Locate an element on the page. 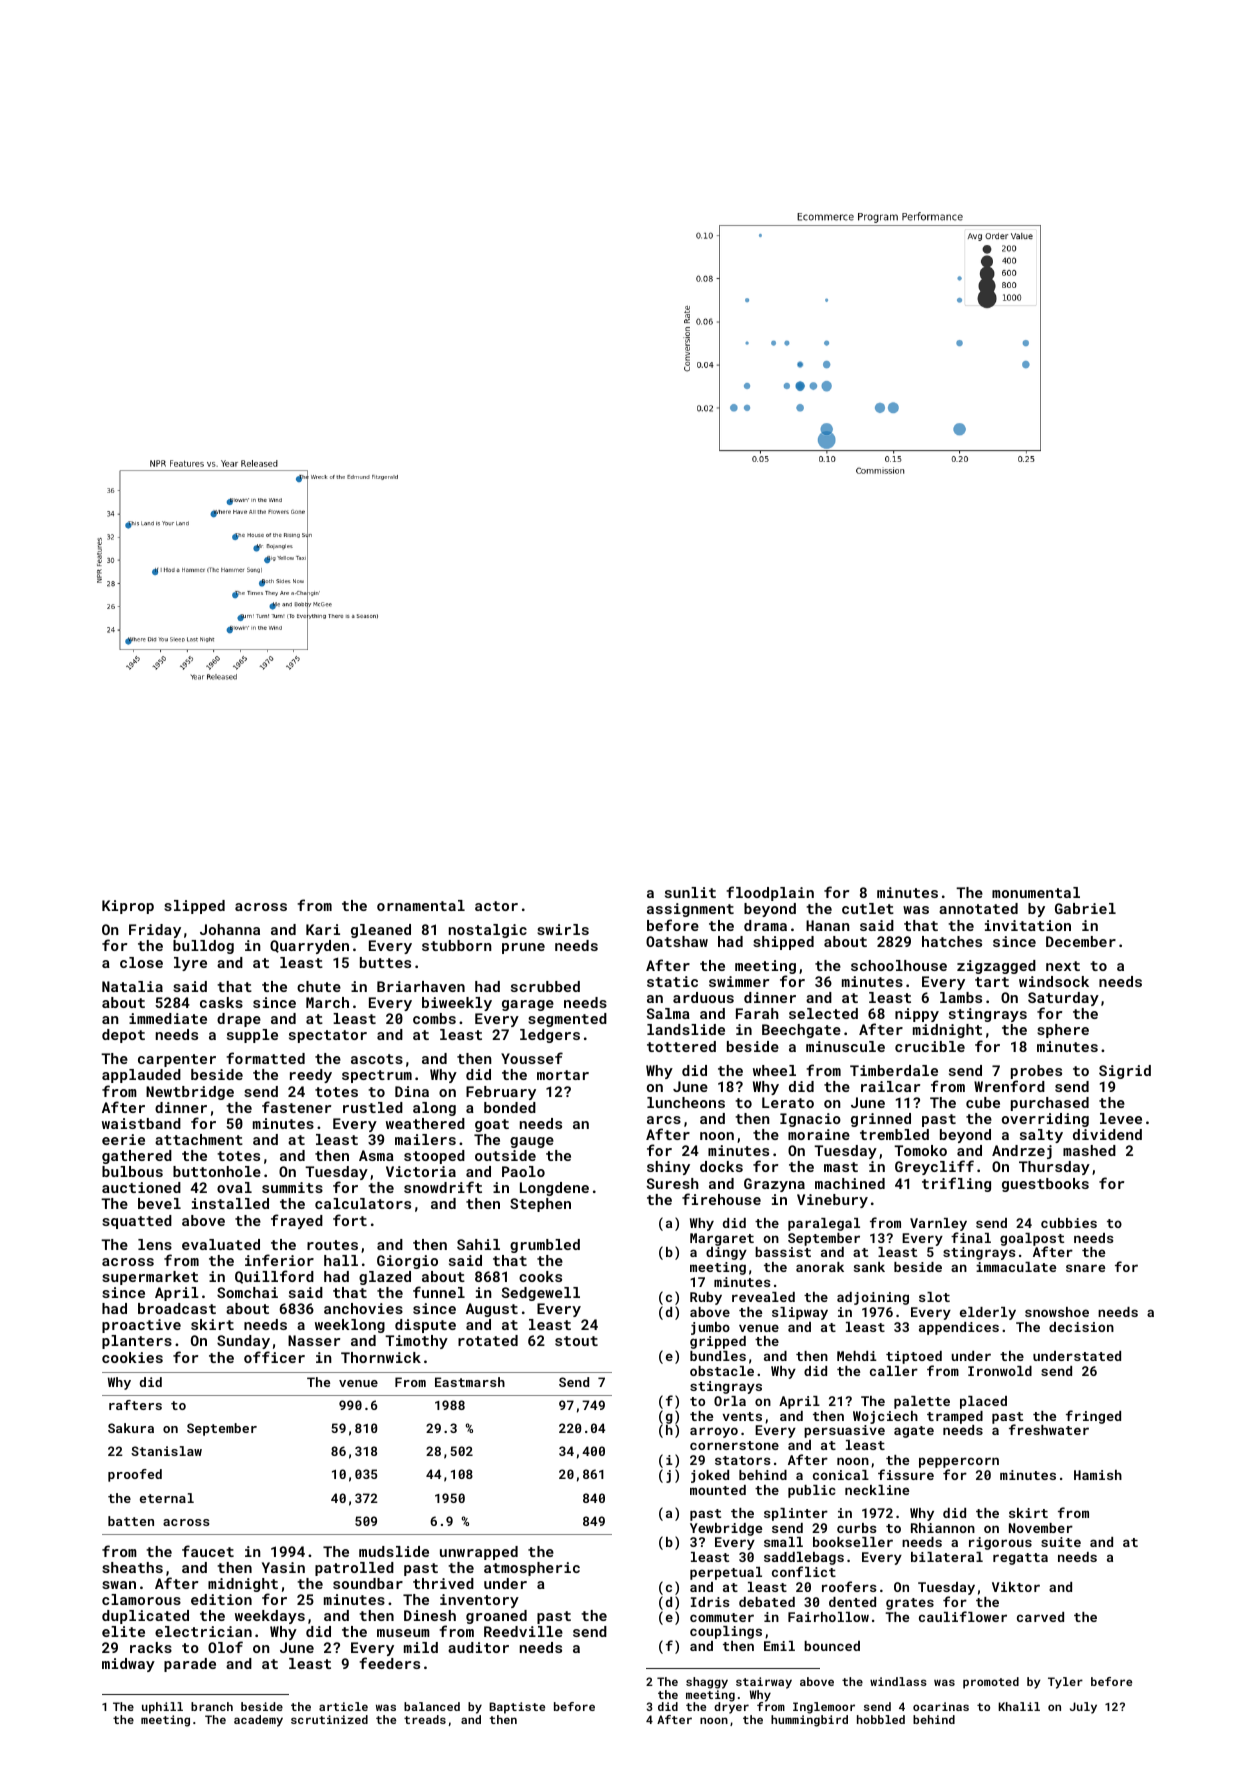 The image size is (1258, 1779). slipped is located at coordinates (194, 907).
